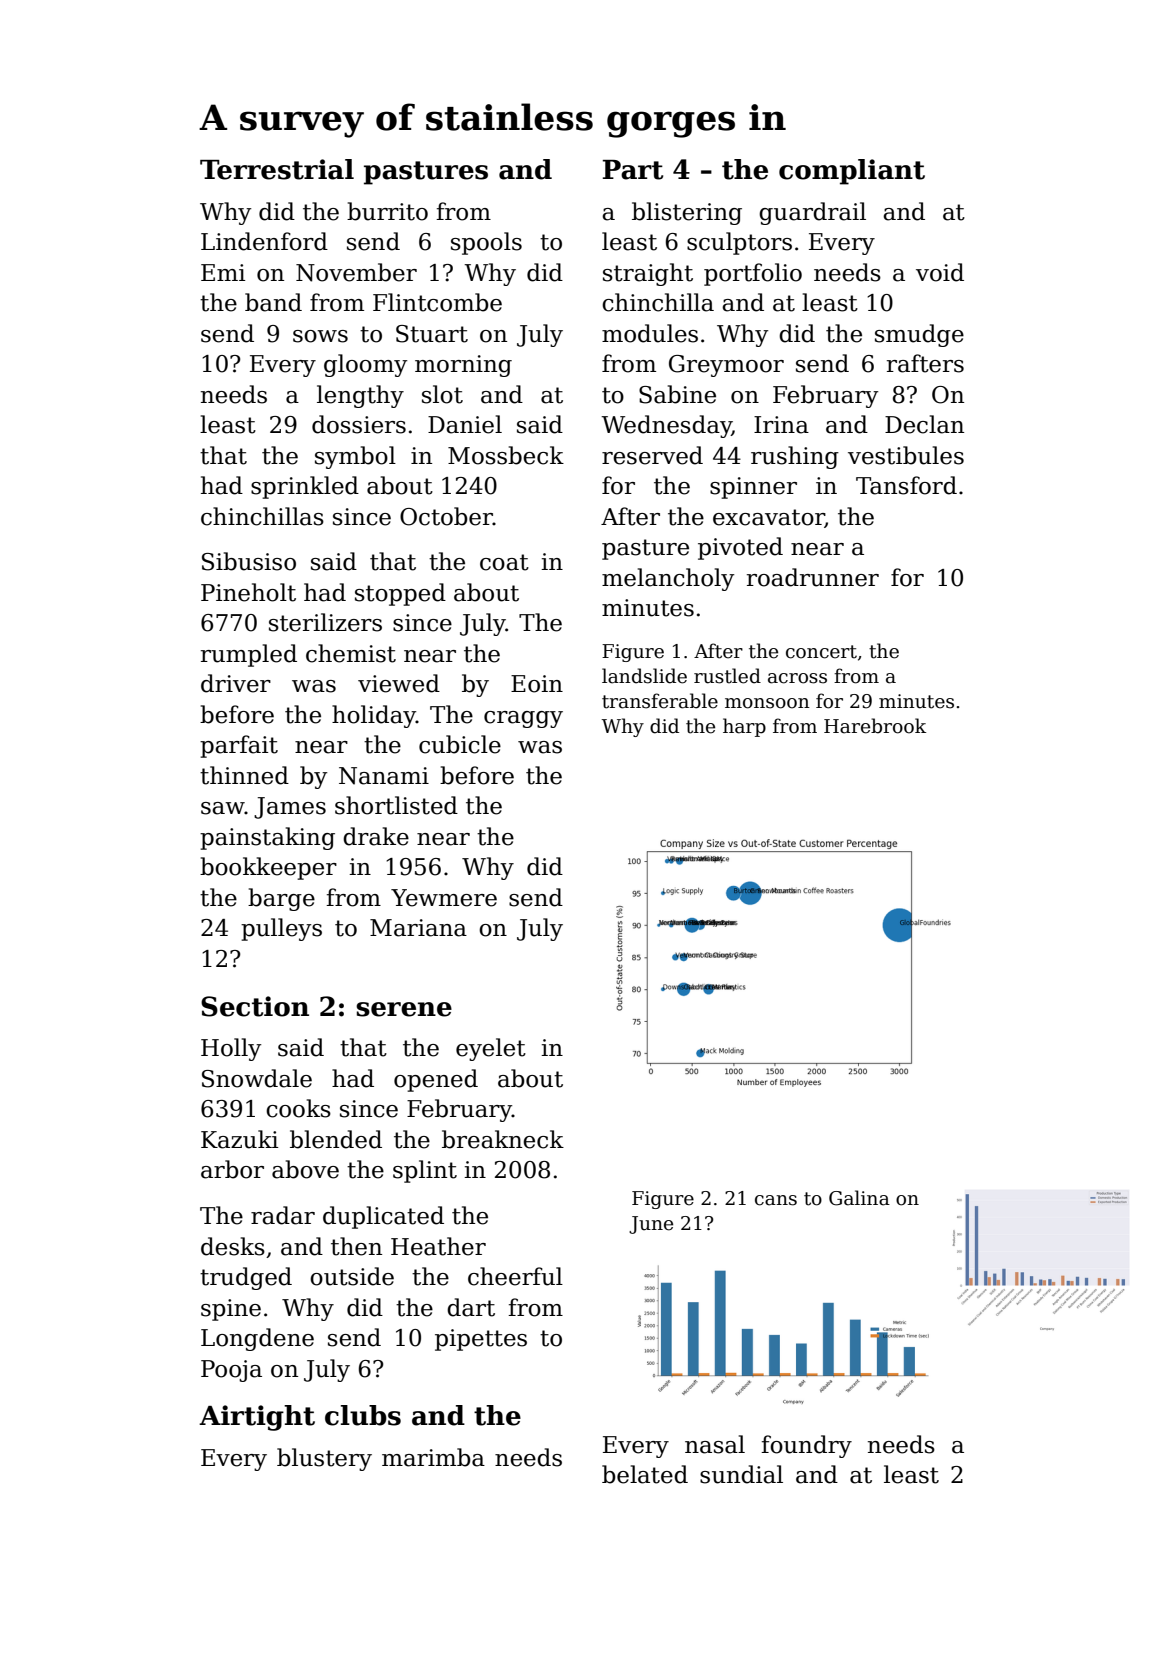 This page has height=1654, width=1165. I want to click on sterilizers, so click(325, 622).
